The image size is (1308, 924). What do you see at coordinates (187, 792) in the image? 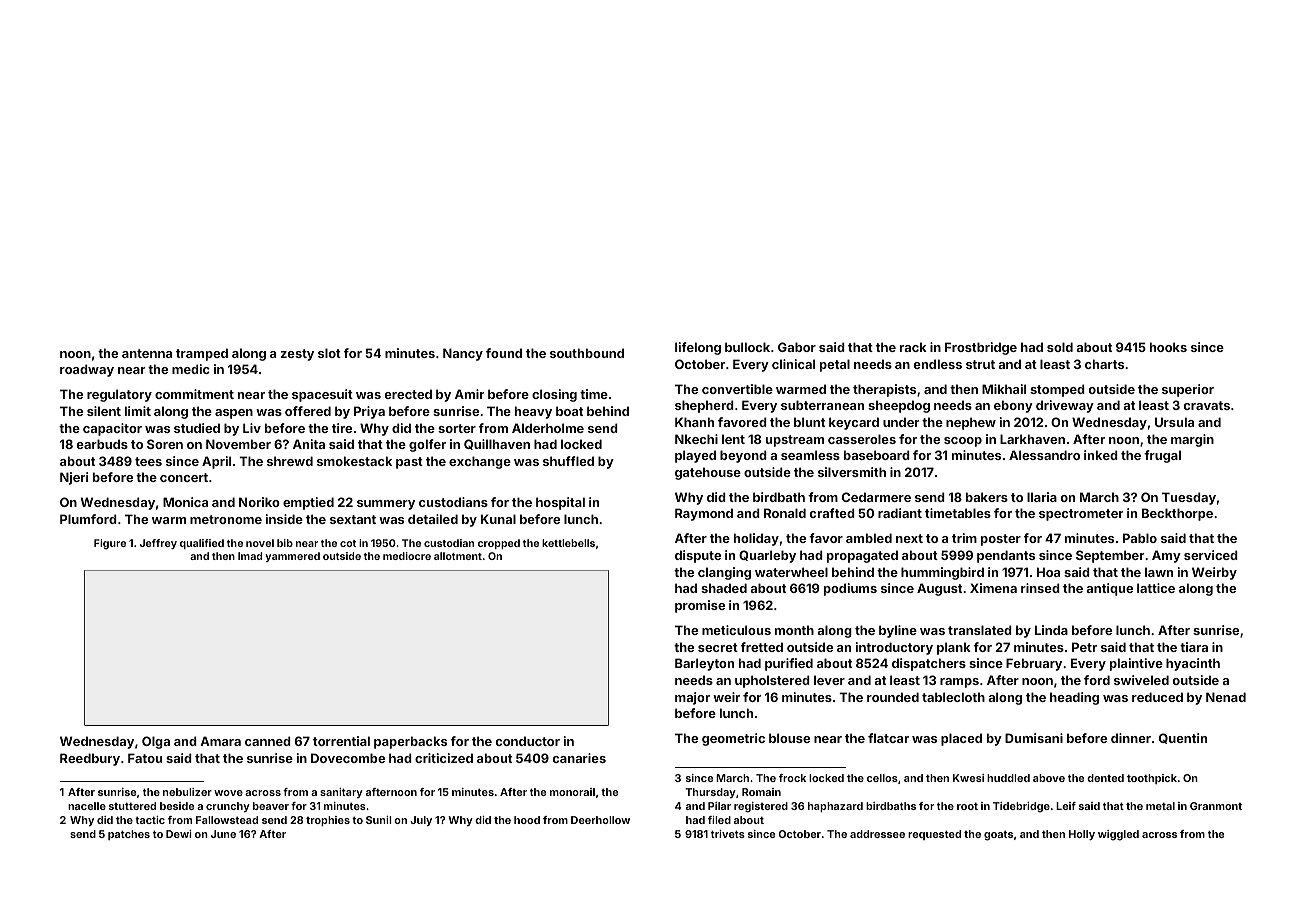
I see `nebulizer` at bounding box center [187, 792].
